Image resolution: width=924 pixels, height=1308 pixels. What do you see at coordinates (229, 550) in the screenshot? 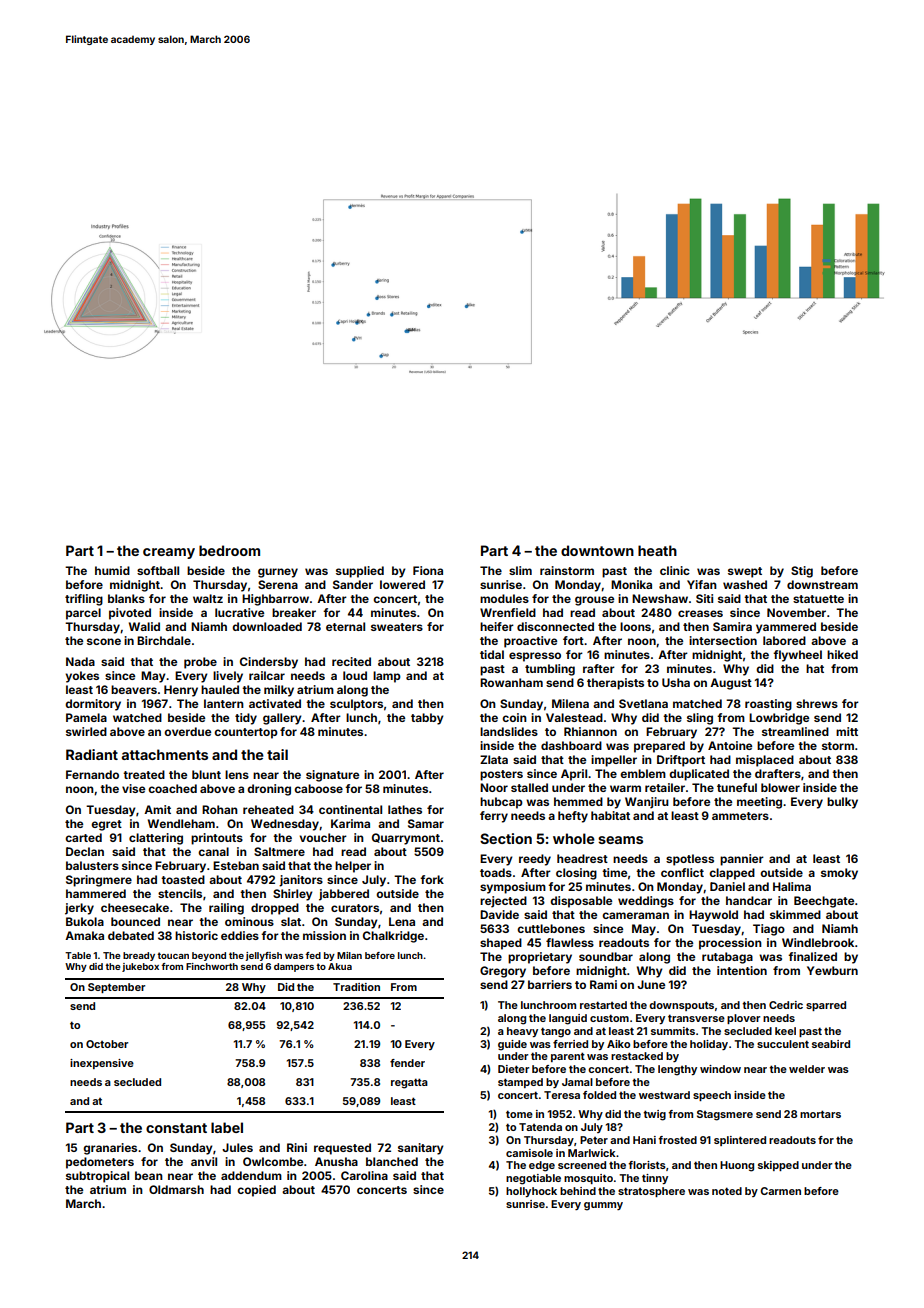
I see `bedroom` at bounding box center [229, 550].
